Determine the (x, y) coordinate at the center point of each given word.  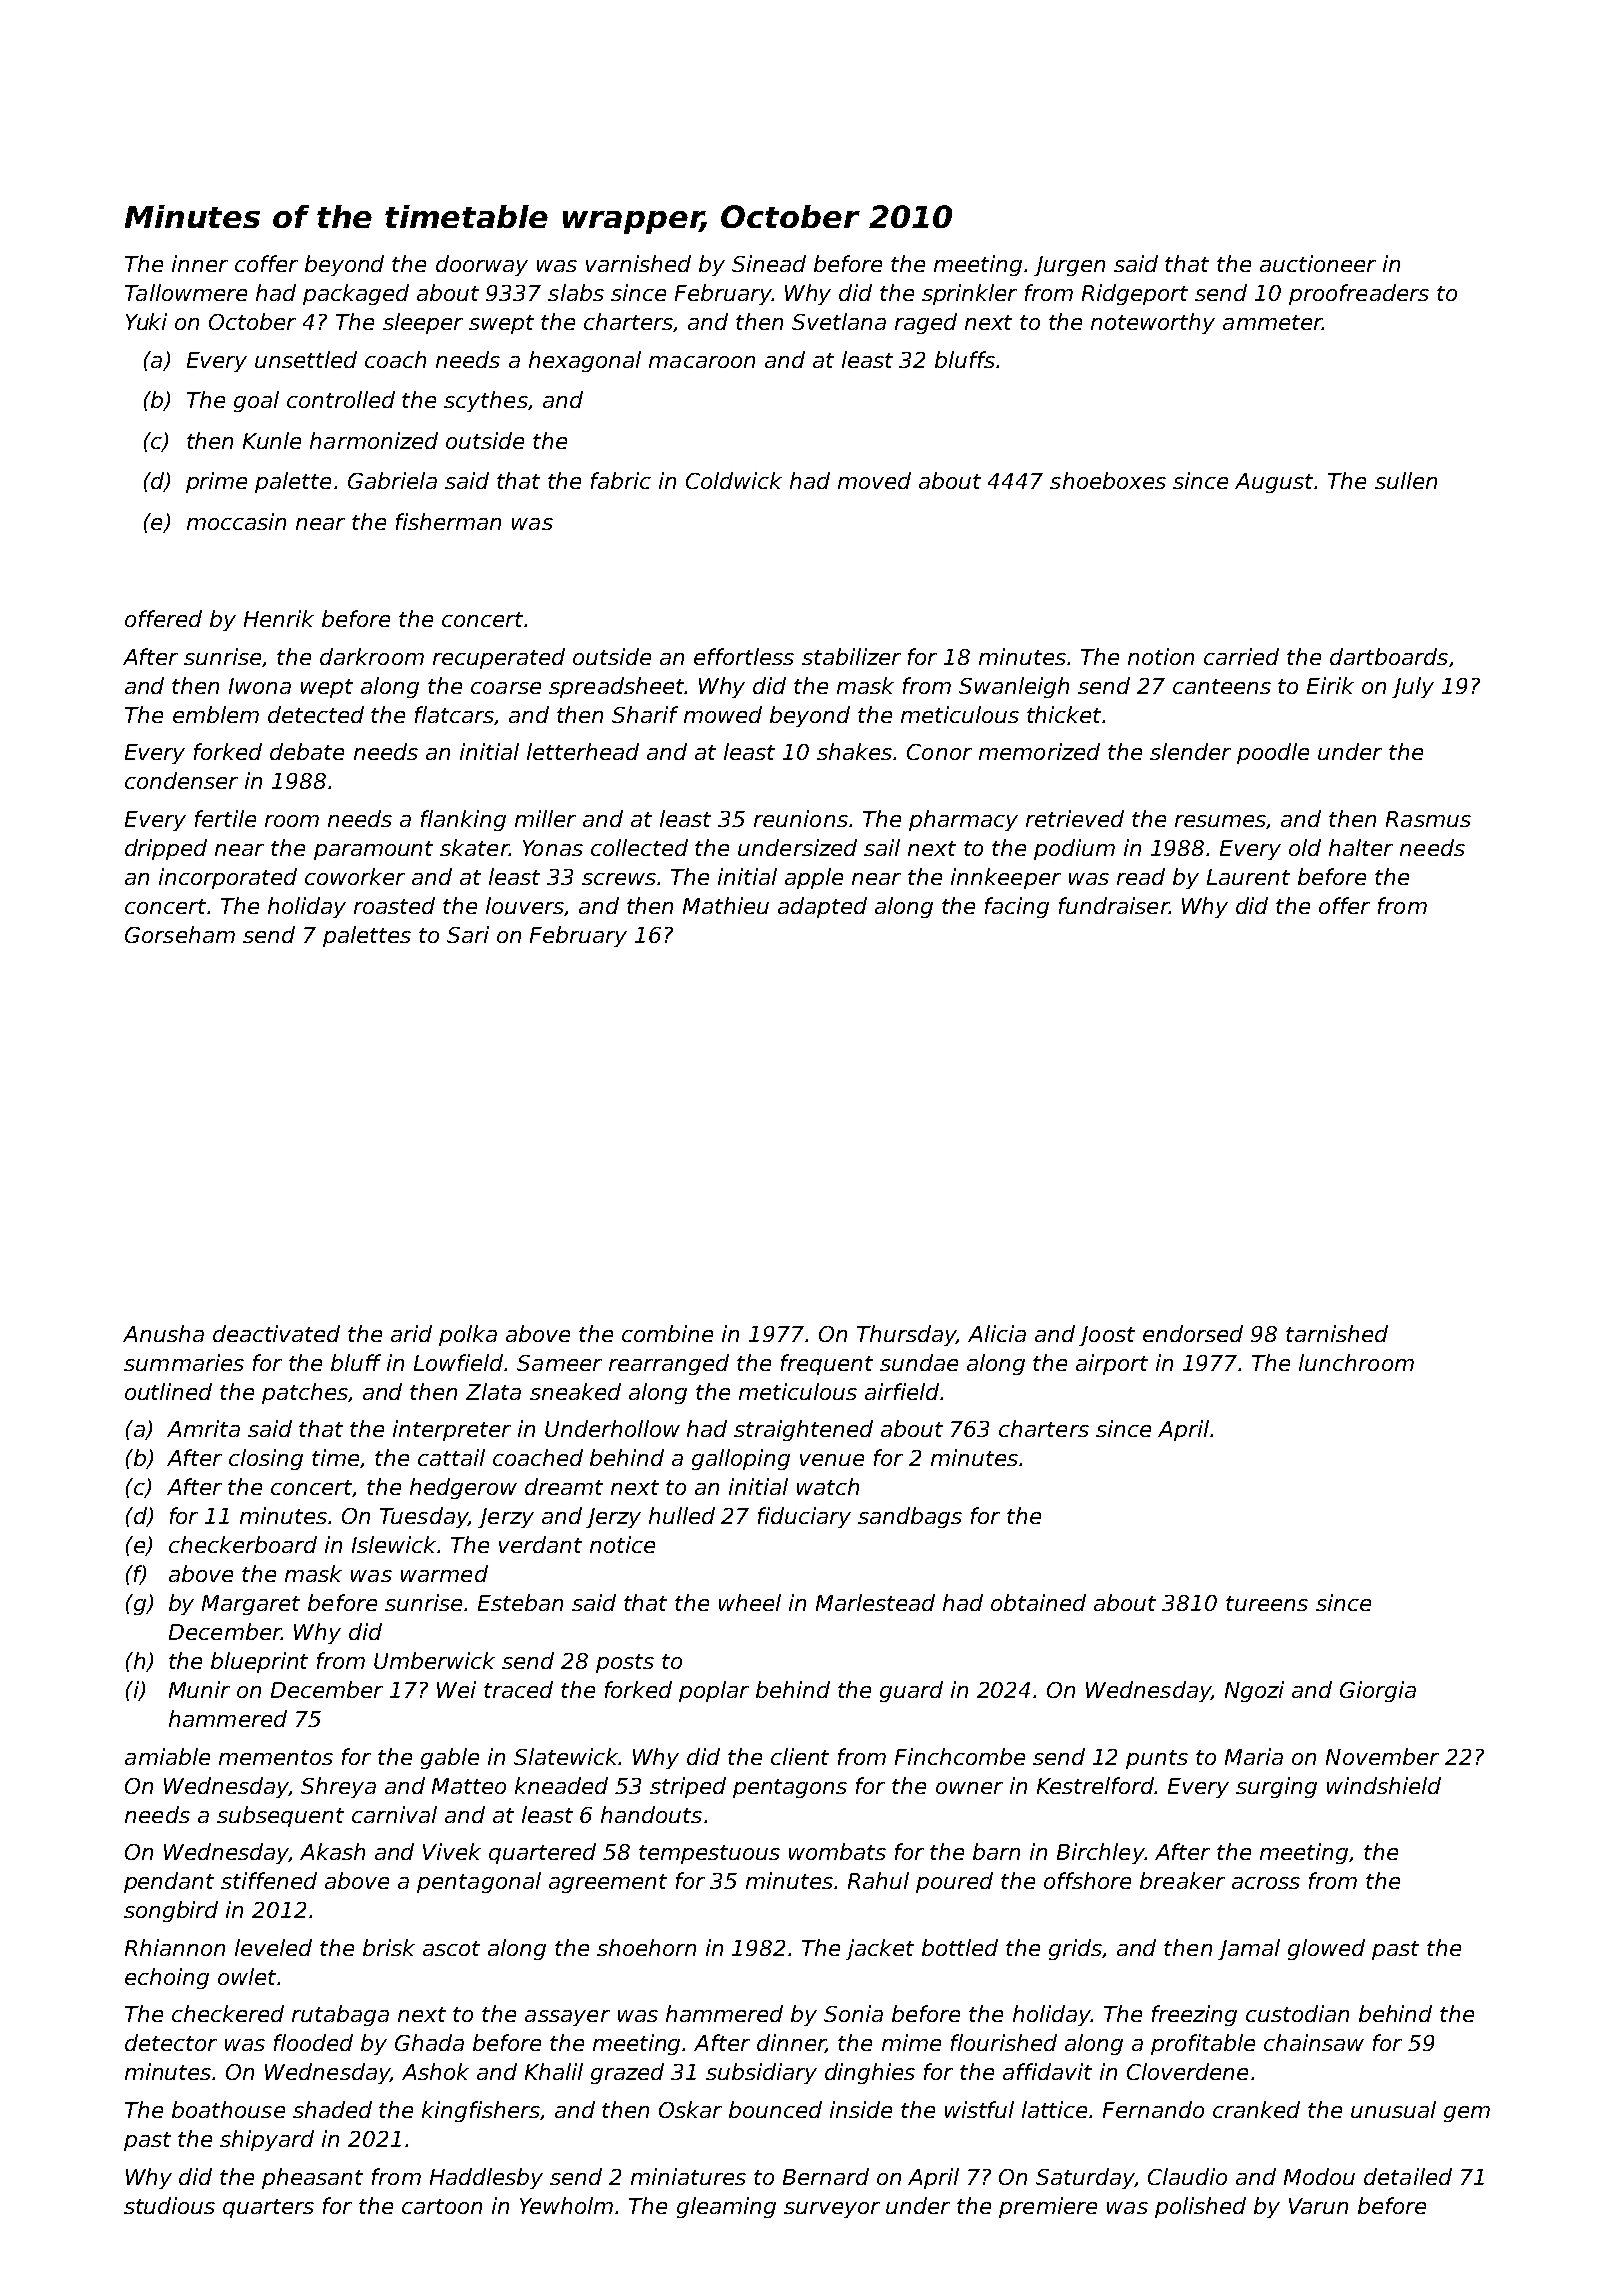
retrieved (1075, 818)
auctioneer (1318, 263)
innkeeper (1006, 878)
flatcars (455, 715)
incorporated (228, 878)
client (800, 1756)
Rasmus (1428, 819)
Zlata (493, 1391)
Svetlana (839, 321)
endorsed (1193, 1333)
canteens (1222, 686)
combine (667, 1333)
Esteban (520, 1602)
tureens (1267, 1603)
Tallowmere (186, 292)
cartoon (442, 2206)
